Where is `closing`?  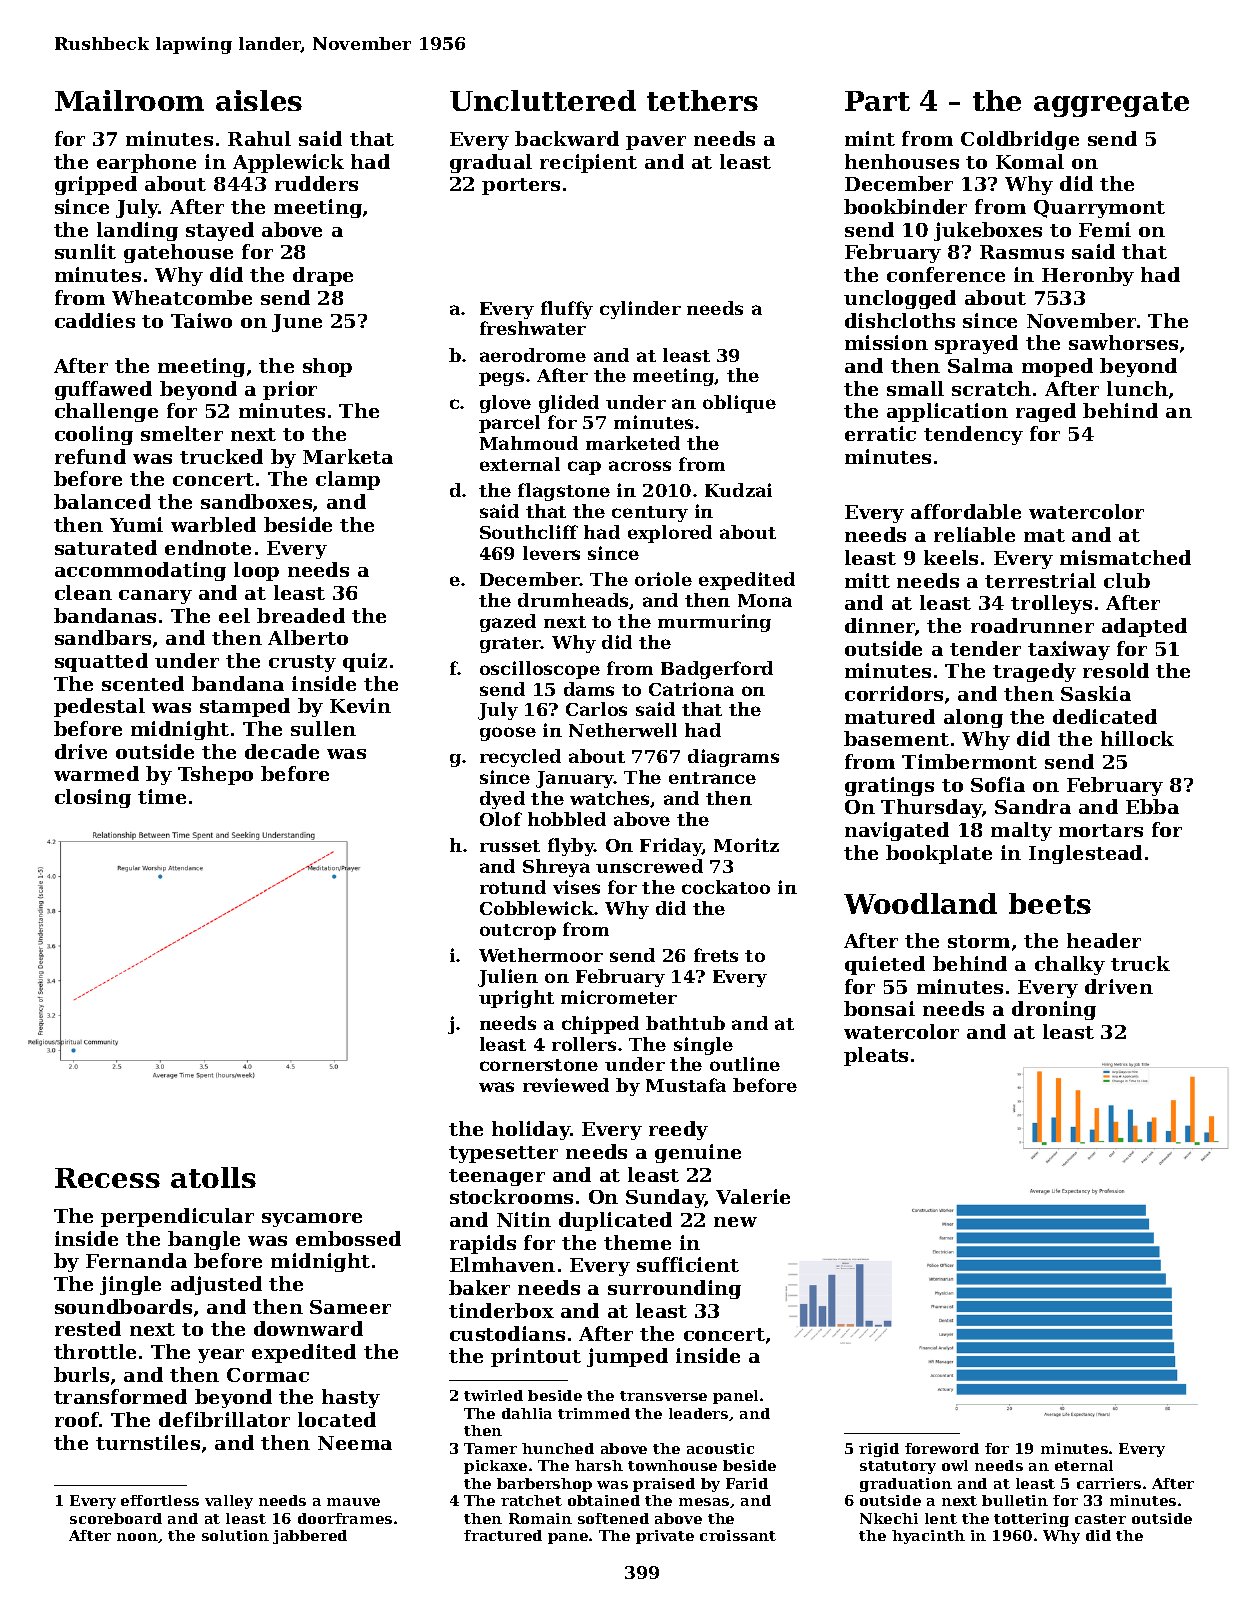
closing is located at coordinates (93, 798).
